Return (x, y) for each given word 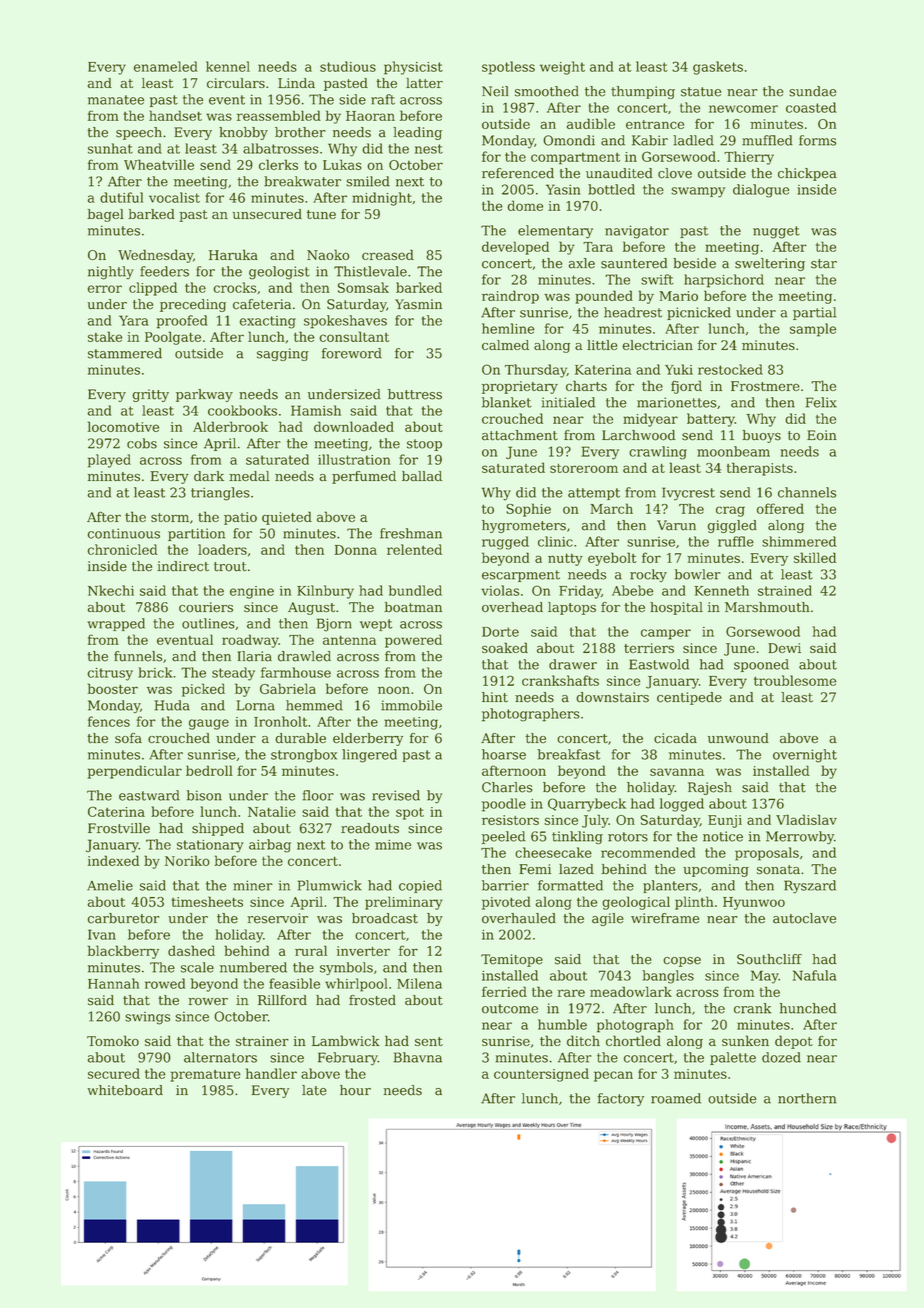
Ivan (102, 934)
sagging (283, 354)
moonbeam (733, 451)
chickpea (807, 174)
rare (571, 993)
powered (413, 641)
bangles (668, 977)
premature (205, 1076)
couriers (206, 607)
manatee (116, 100)
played (109, 461)
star (824, 264)
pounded (604, 297)
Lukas (342, 164)
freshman (411, 533)
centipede (689, 698)
